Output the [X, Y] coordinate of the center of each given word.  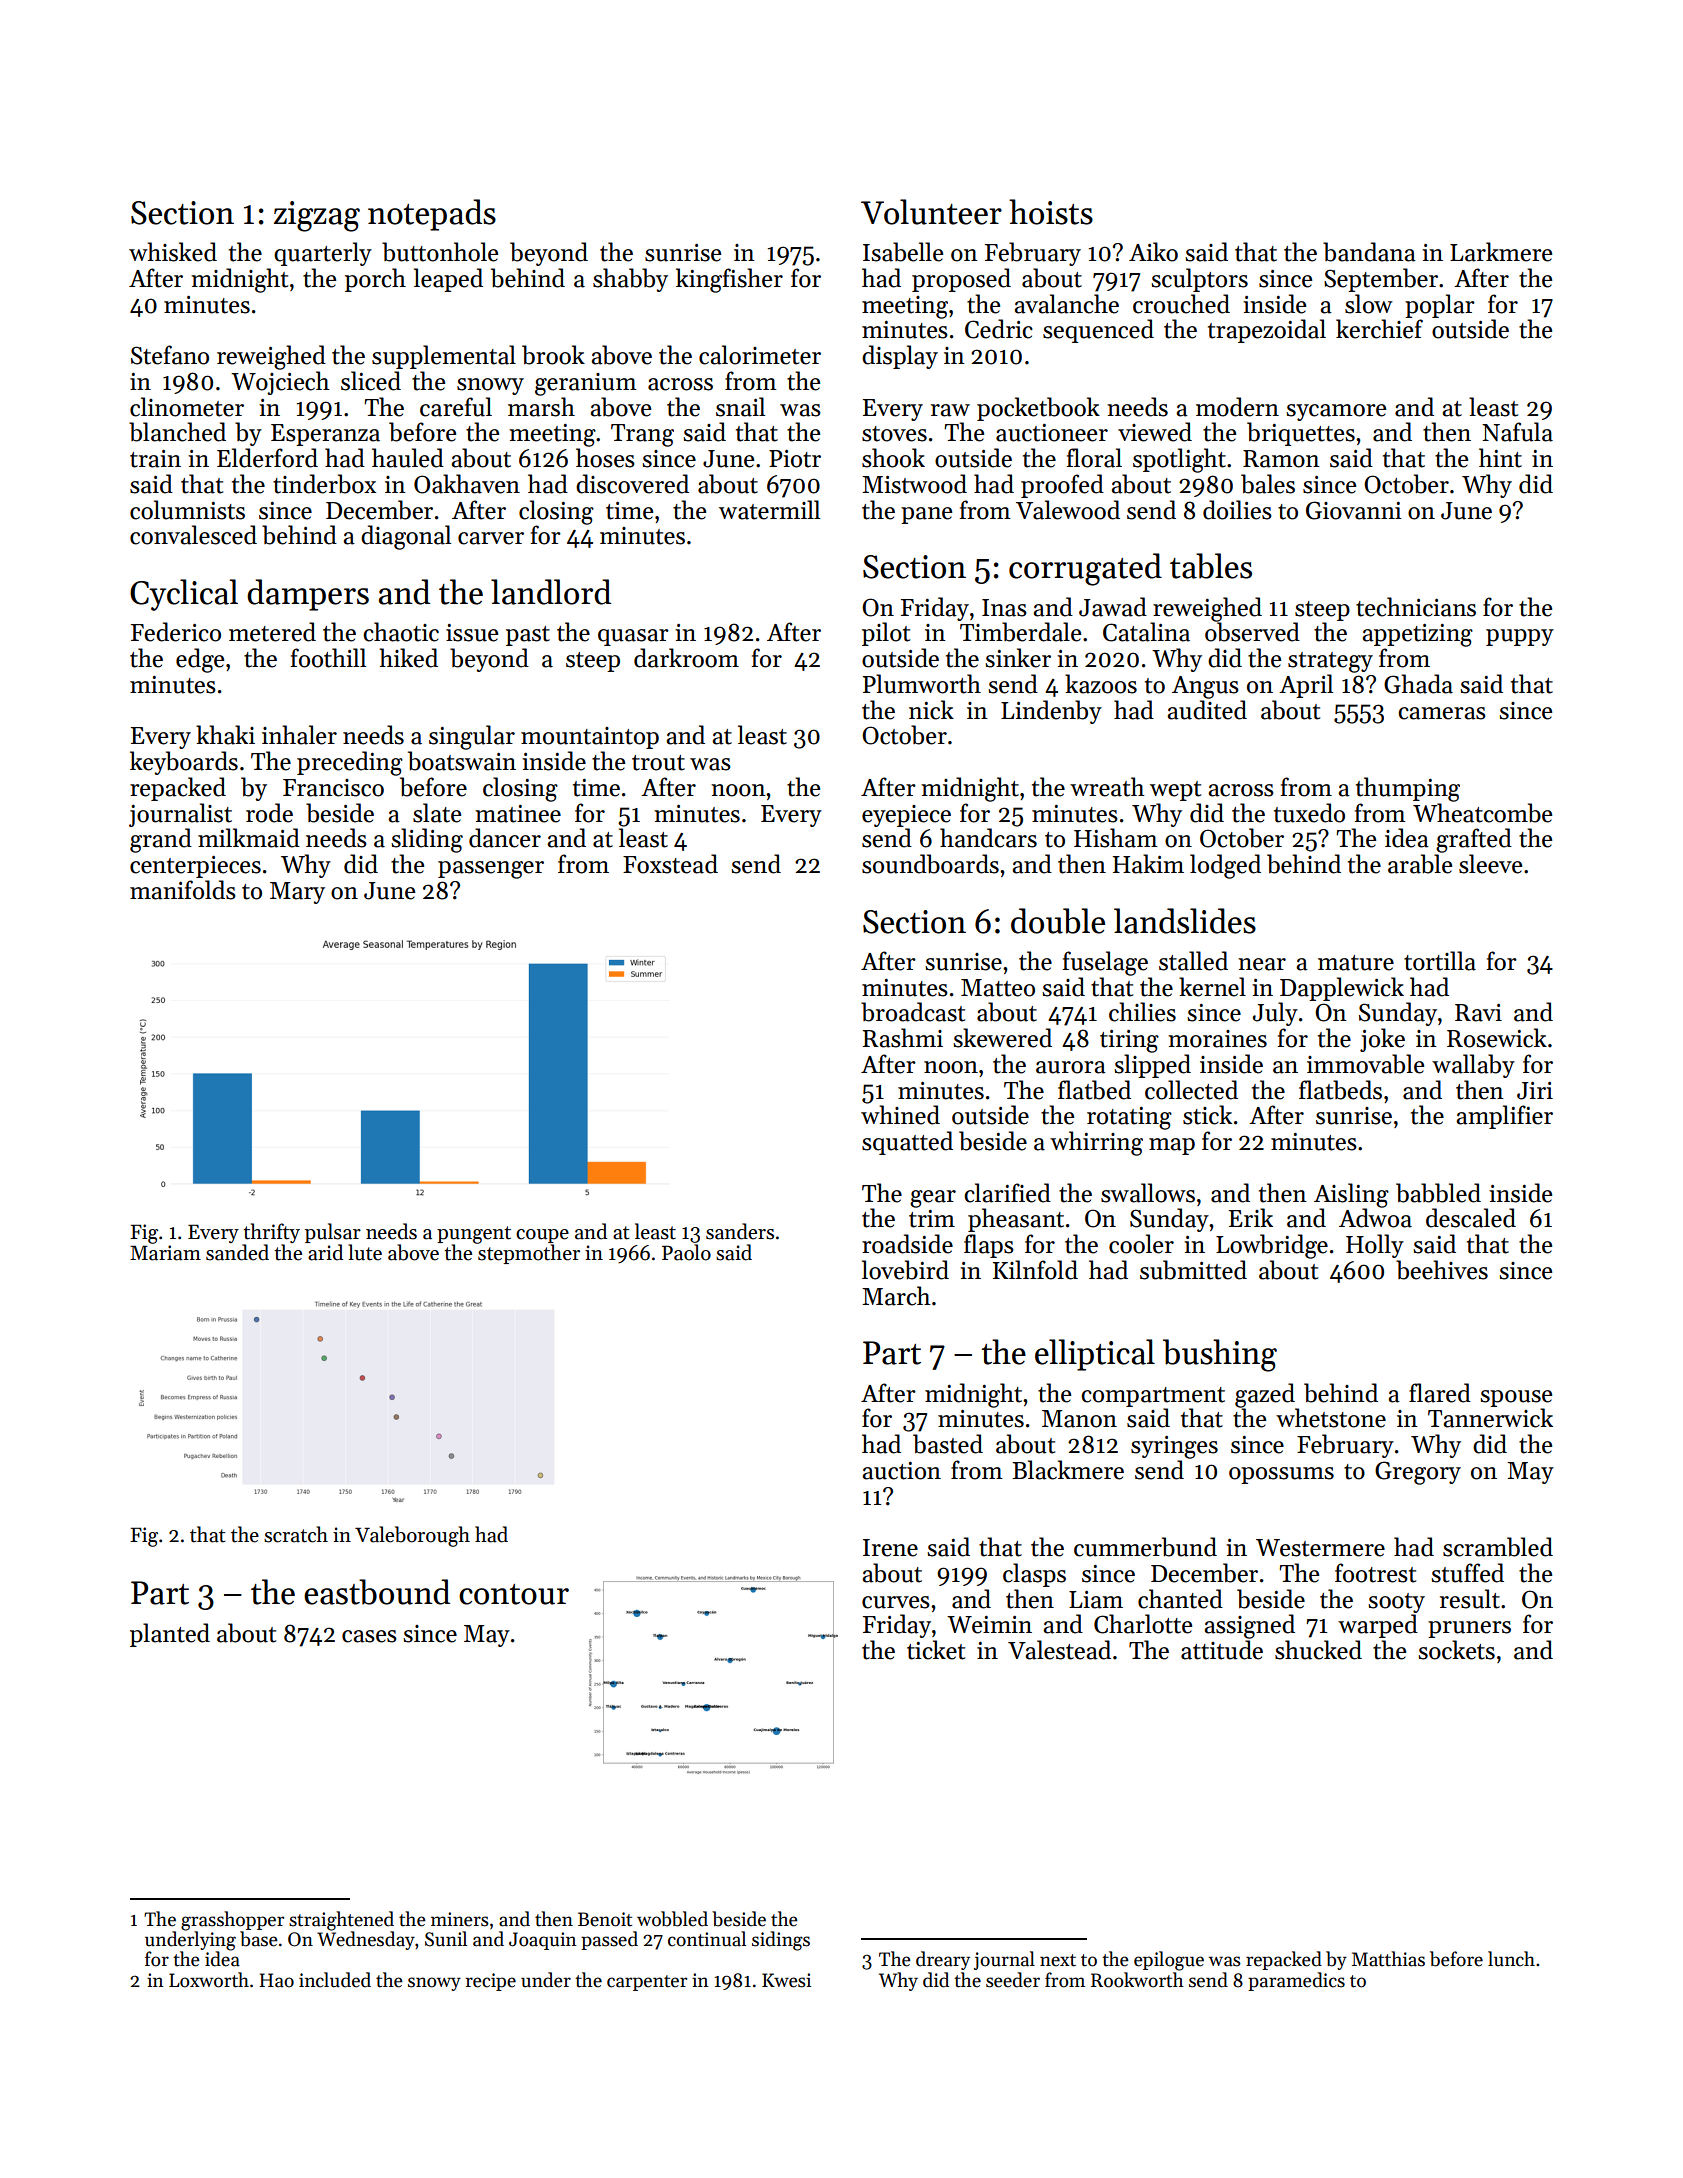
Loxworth [209, 1980]
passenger [491, 870]
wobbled [672, 1919]
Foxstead [670, 864]
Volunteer [931, 212]
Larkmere [1501, 252]
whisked [173, 252]
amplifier [1504, 1117]
